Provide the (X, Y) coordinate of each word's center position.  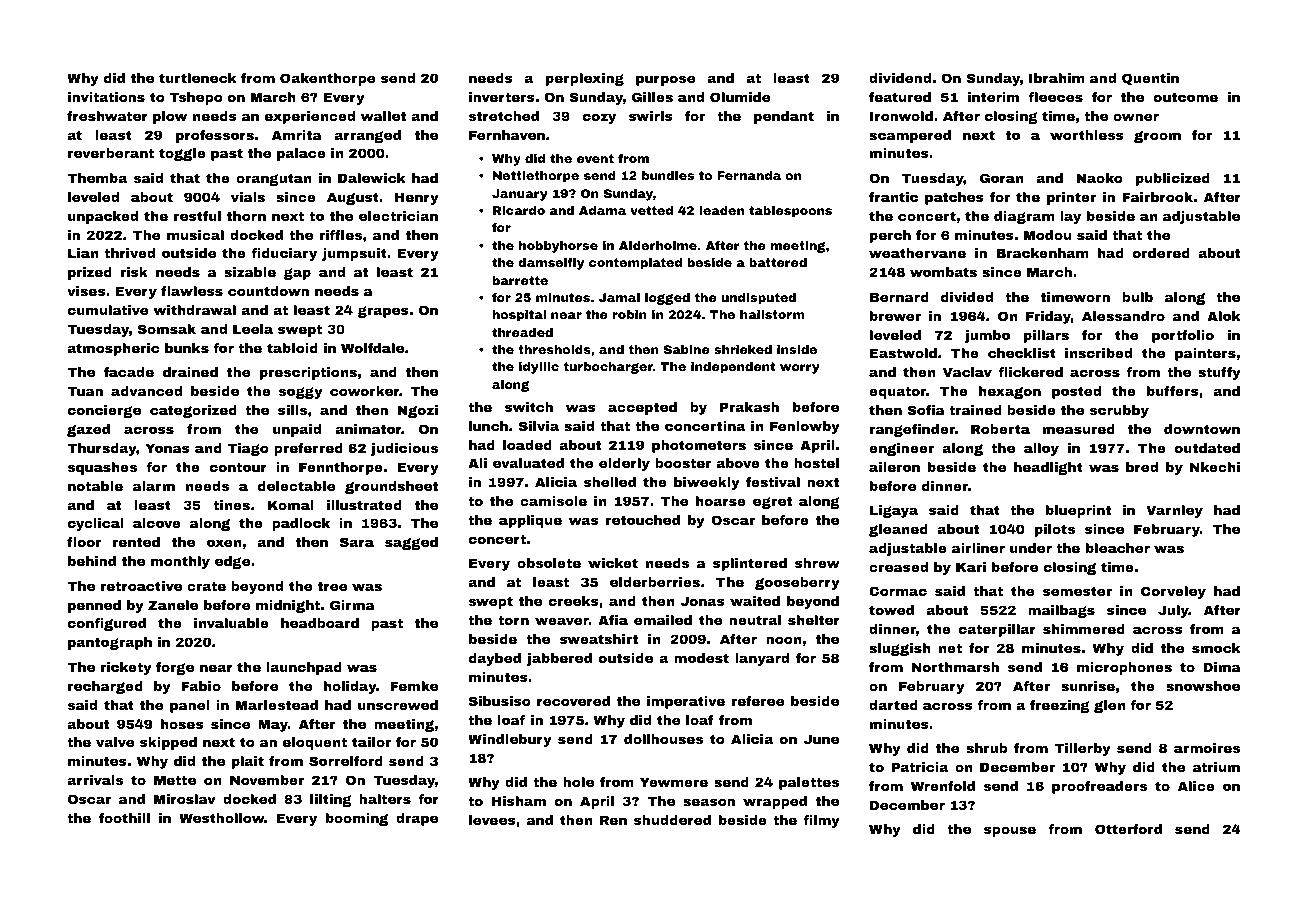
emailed (663, 620)
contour (238, 467)
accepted (642, 408)
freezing (1060, 706)
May (273, 725)
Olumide (740, 97)
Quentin (1150, 79)
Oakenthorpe (328, 79)
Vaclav (967, 372)
